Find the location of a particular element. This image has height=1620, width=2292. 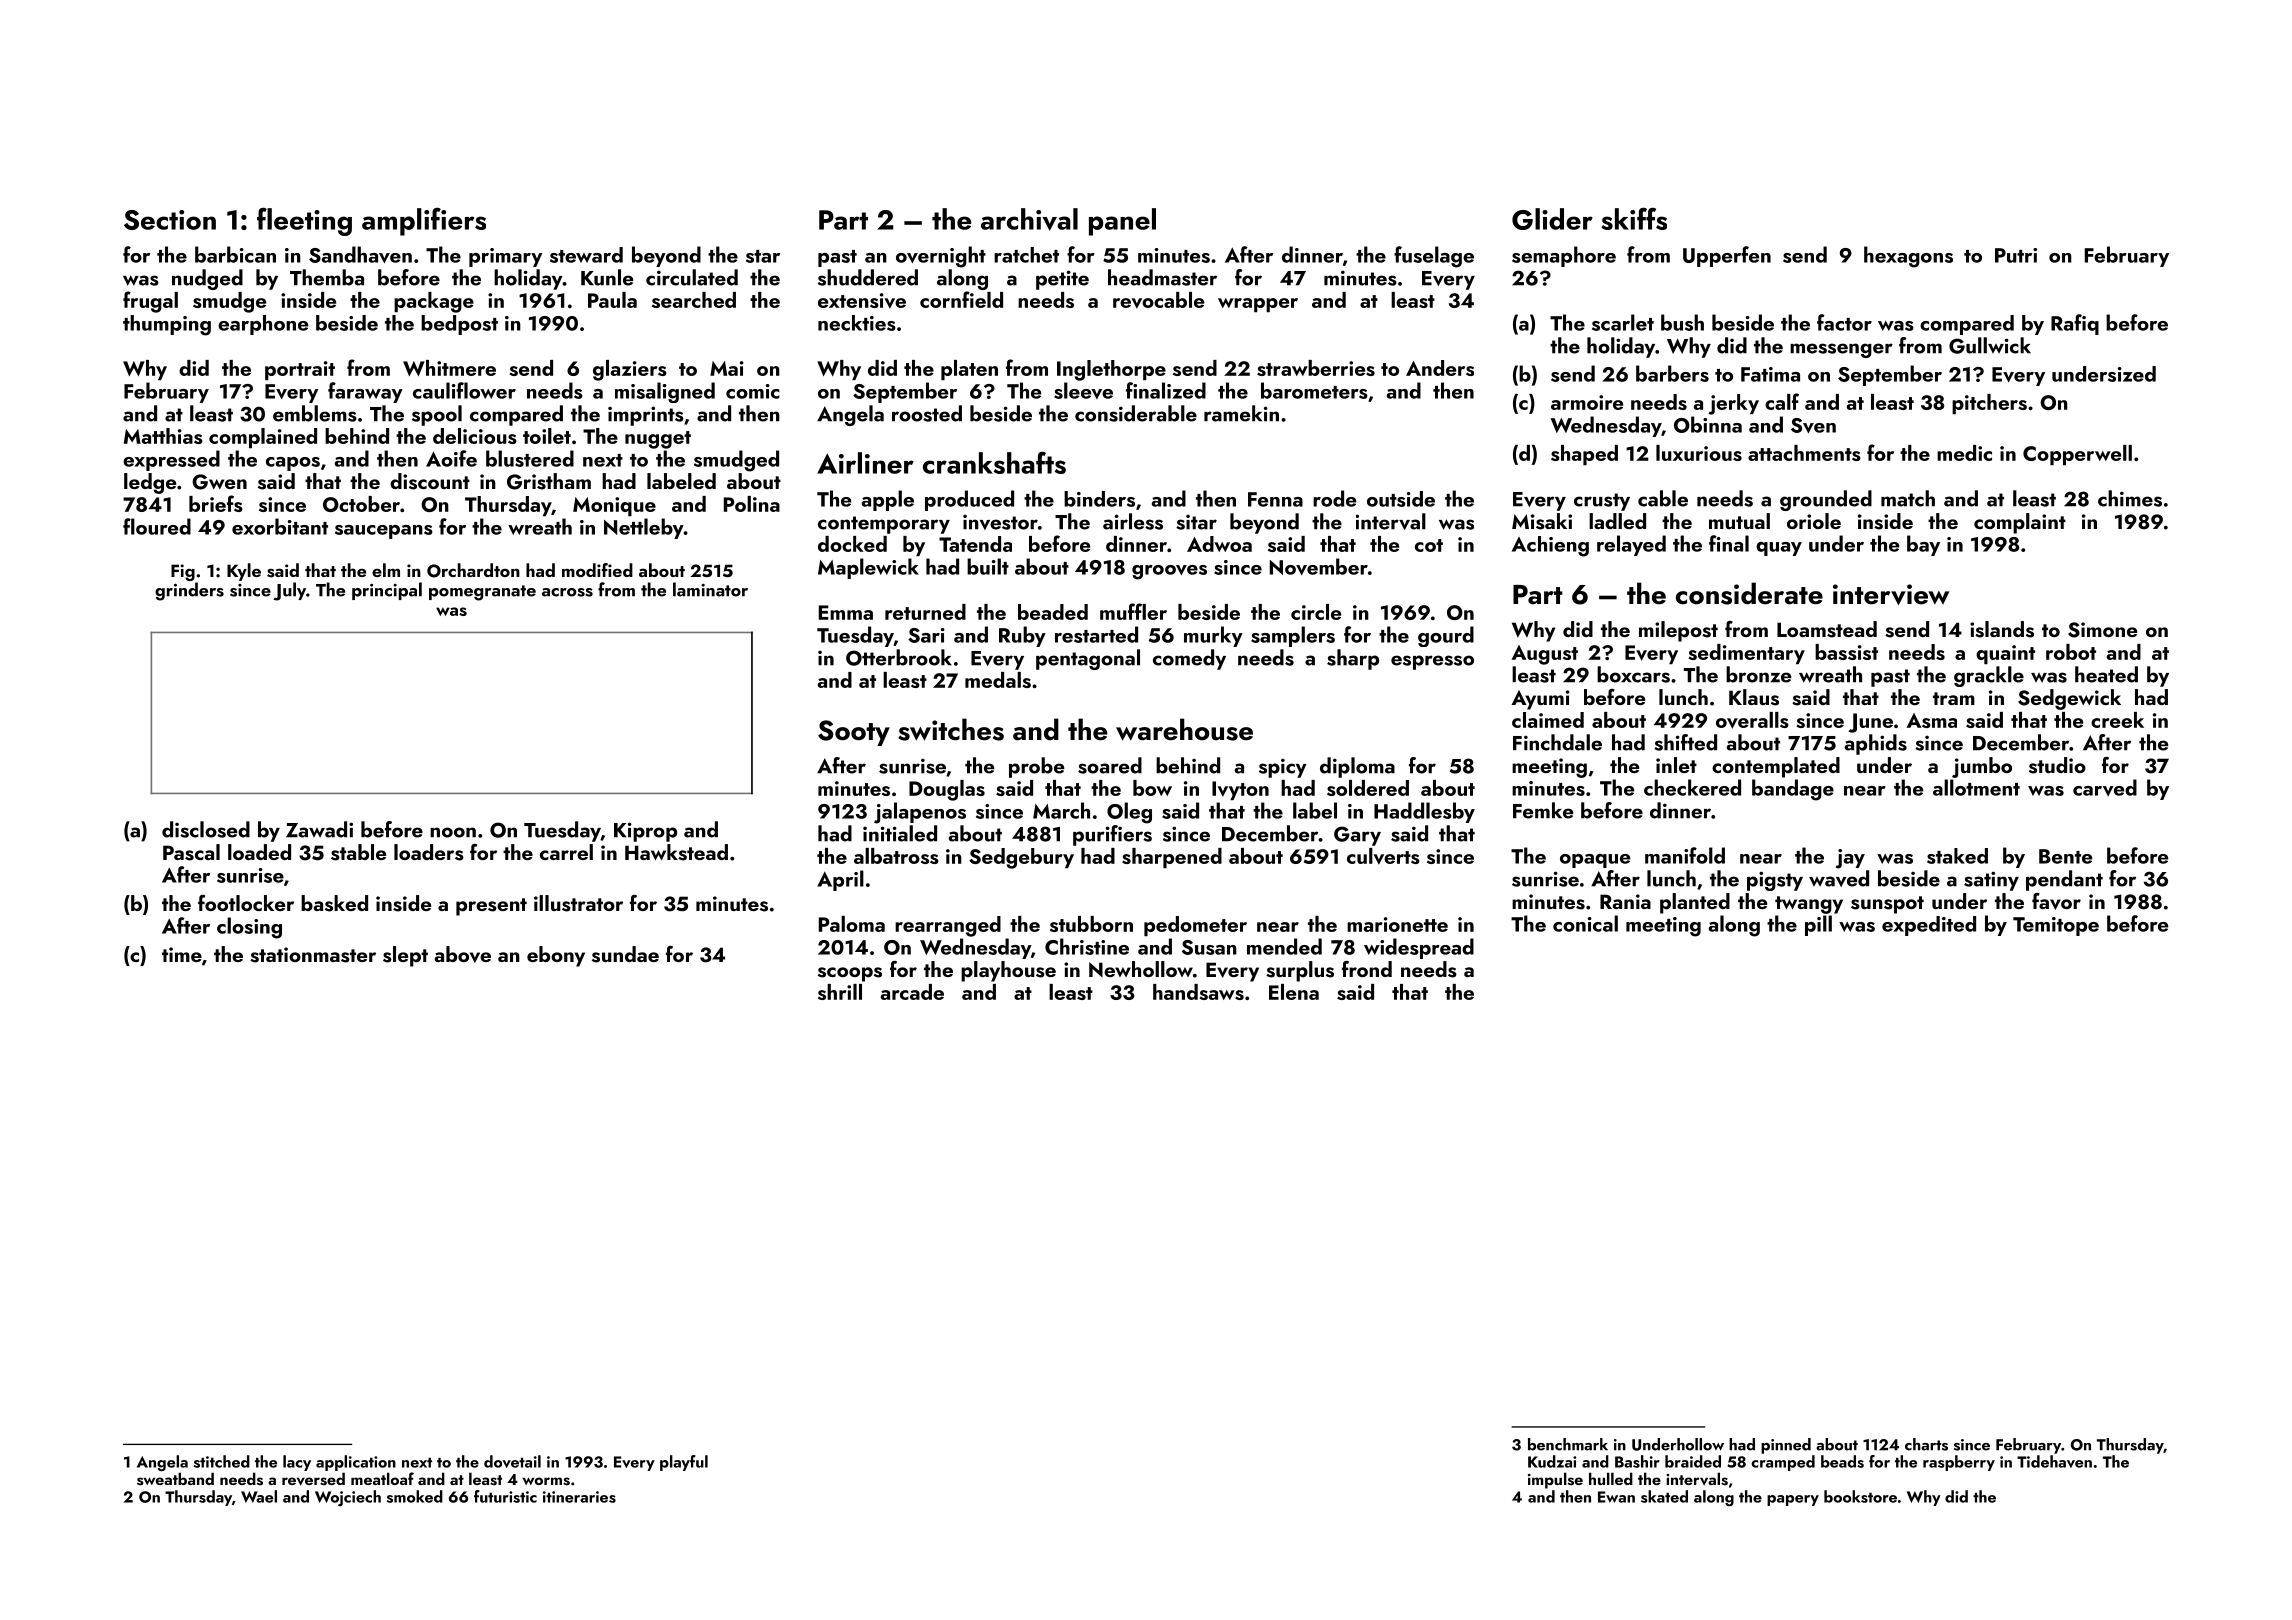

skiffs is located at coordinates (1634, 218).
